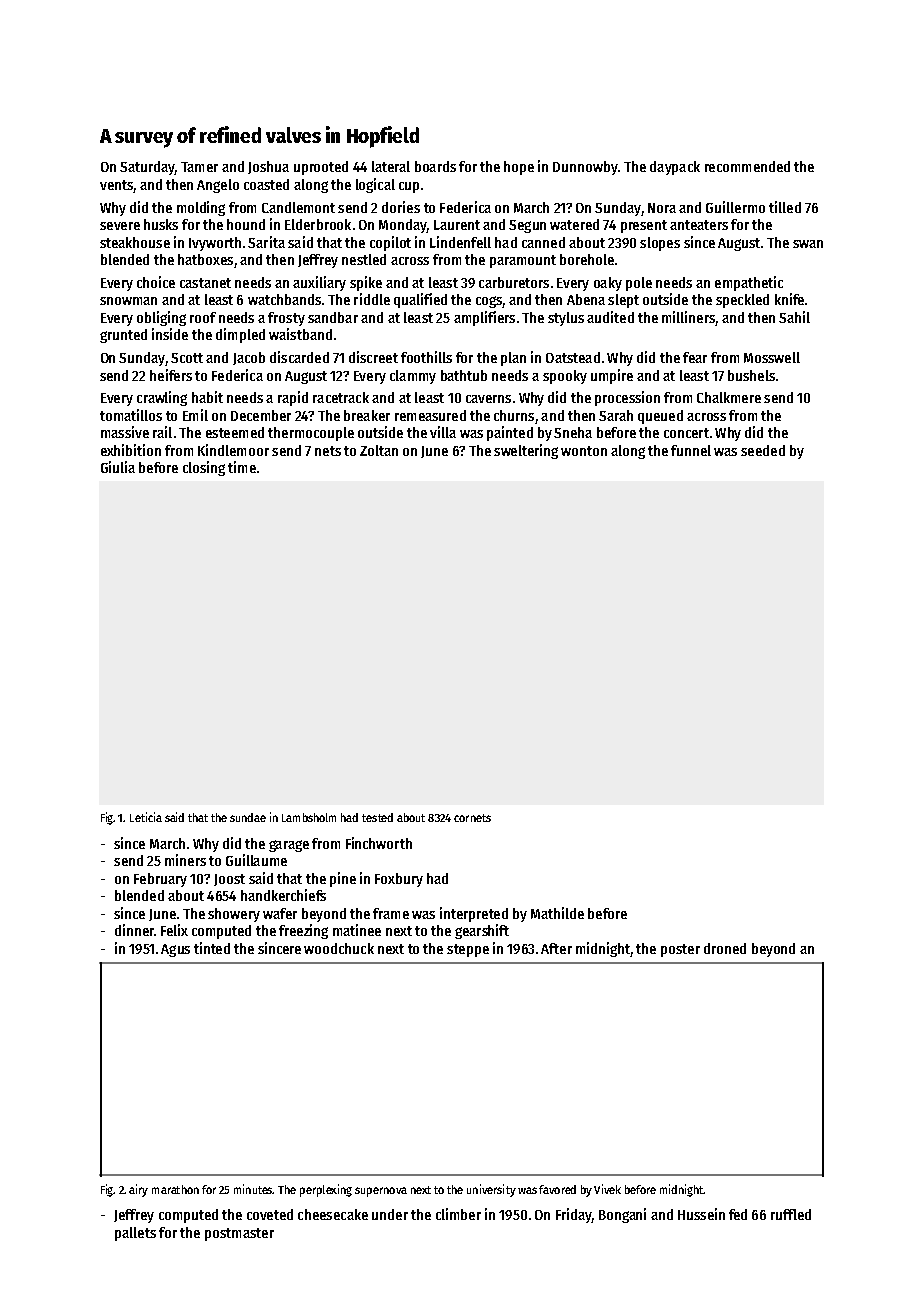 Image resolution: width=924 pixels, height=1314 pixels. I want to click on droned, so click(725, 948).
